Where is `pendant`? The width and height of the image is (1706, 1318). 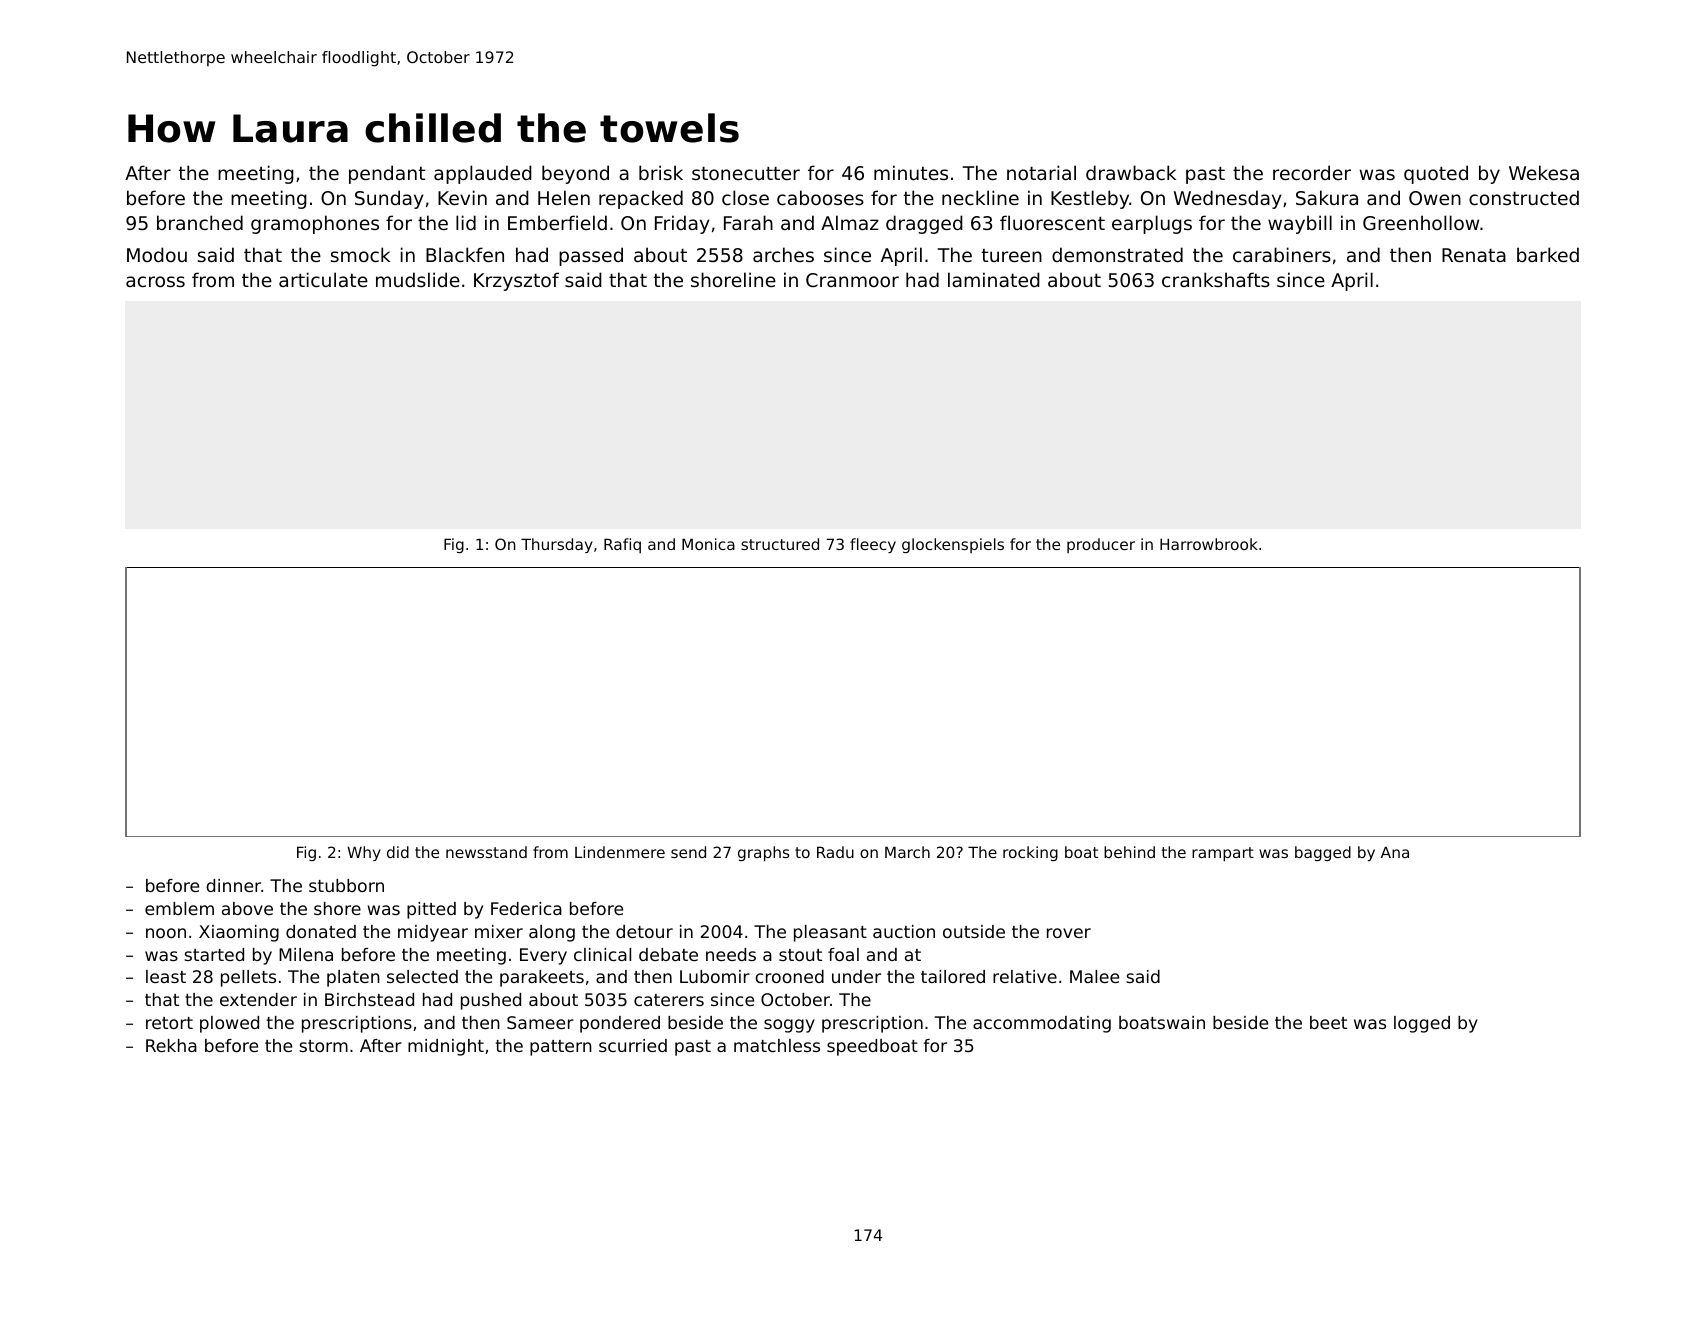
pendant is located at coordinates (387, 174).
